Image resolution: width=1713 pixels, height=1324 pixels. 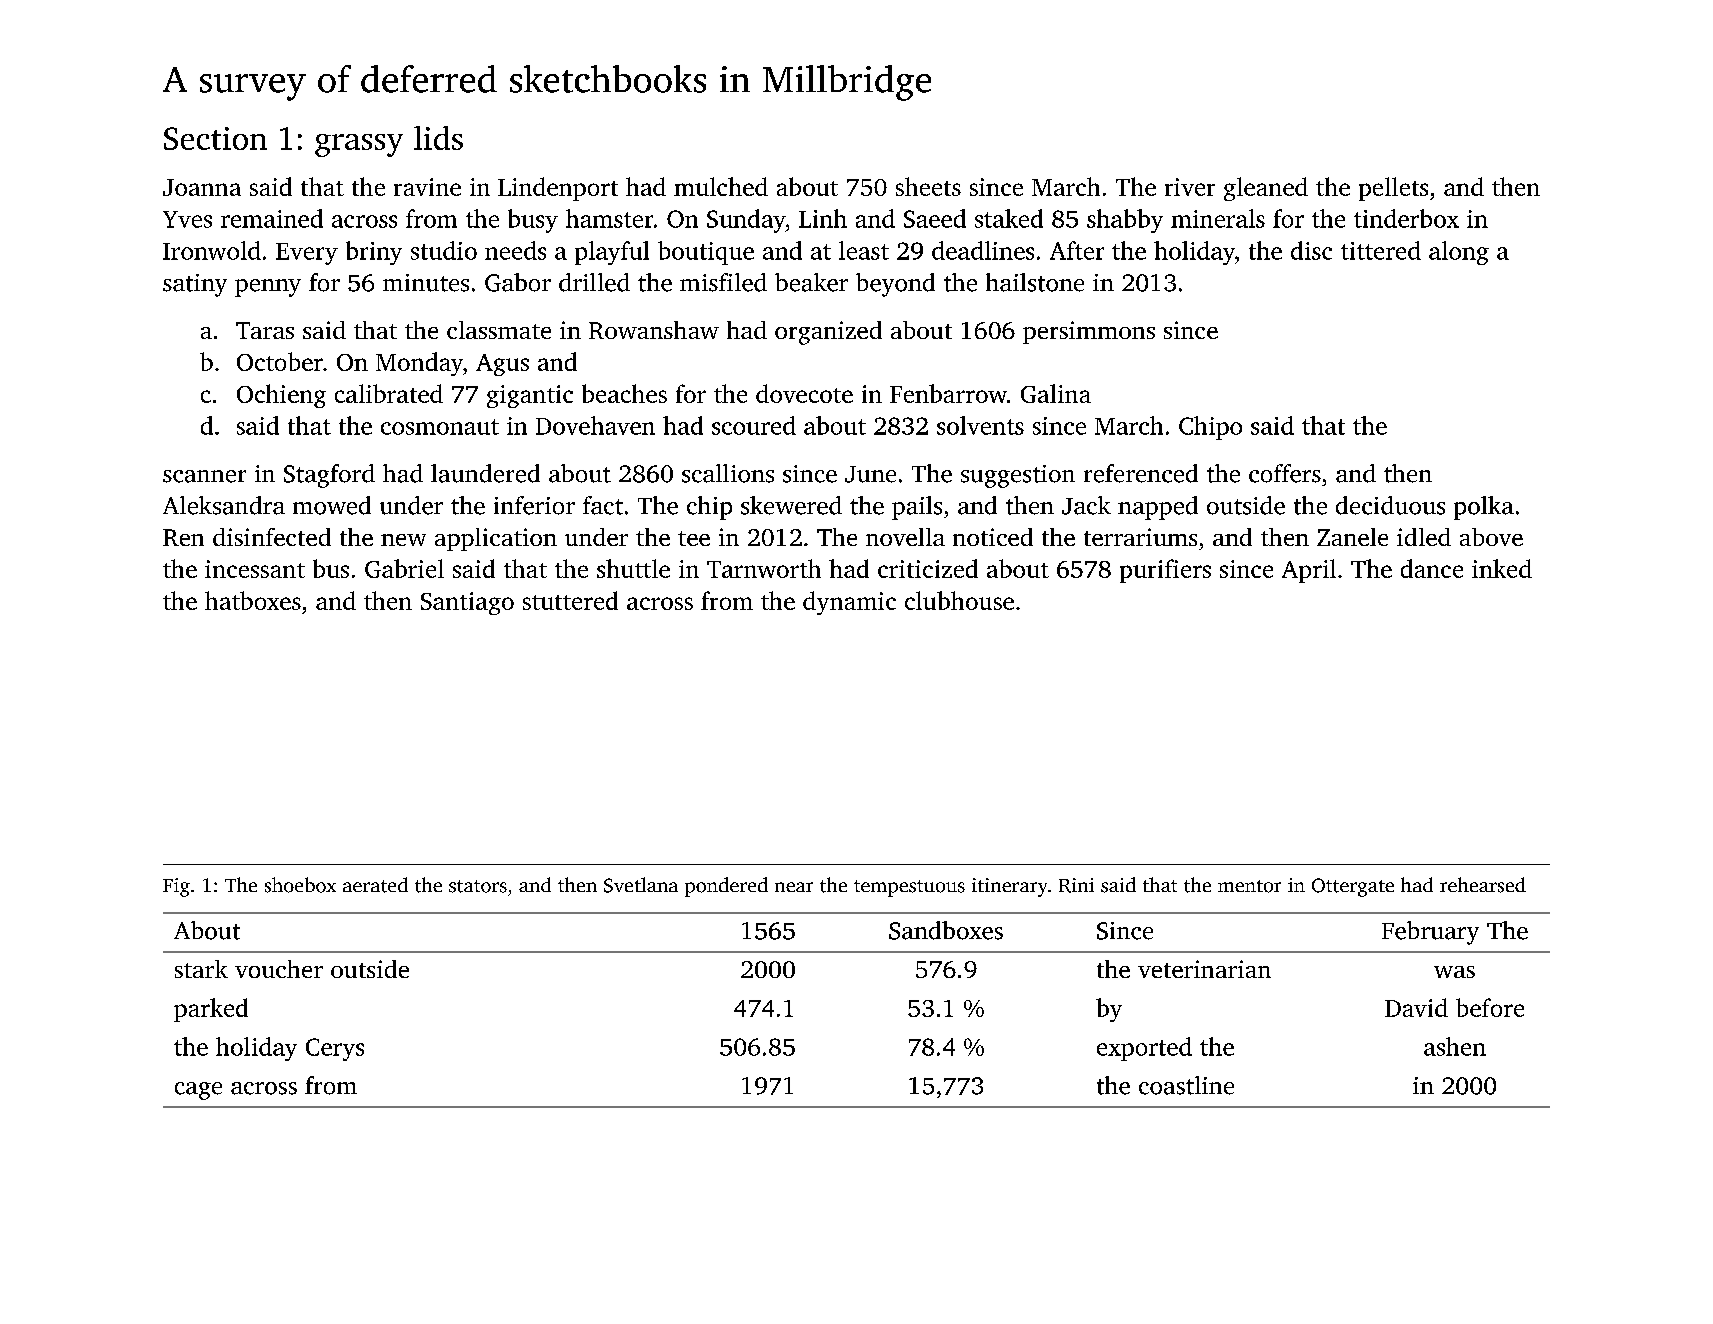 I want to click on sheets, so click(x=928, y=186).
